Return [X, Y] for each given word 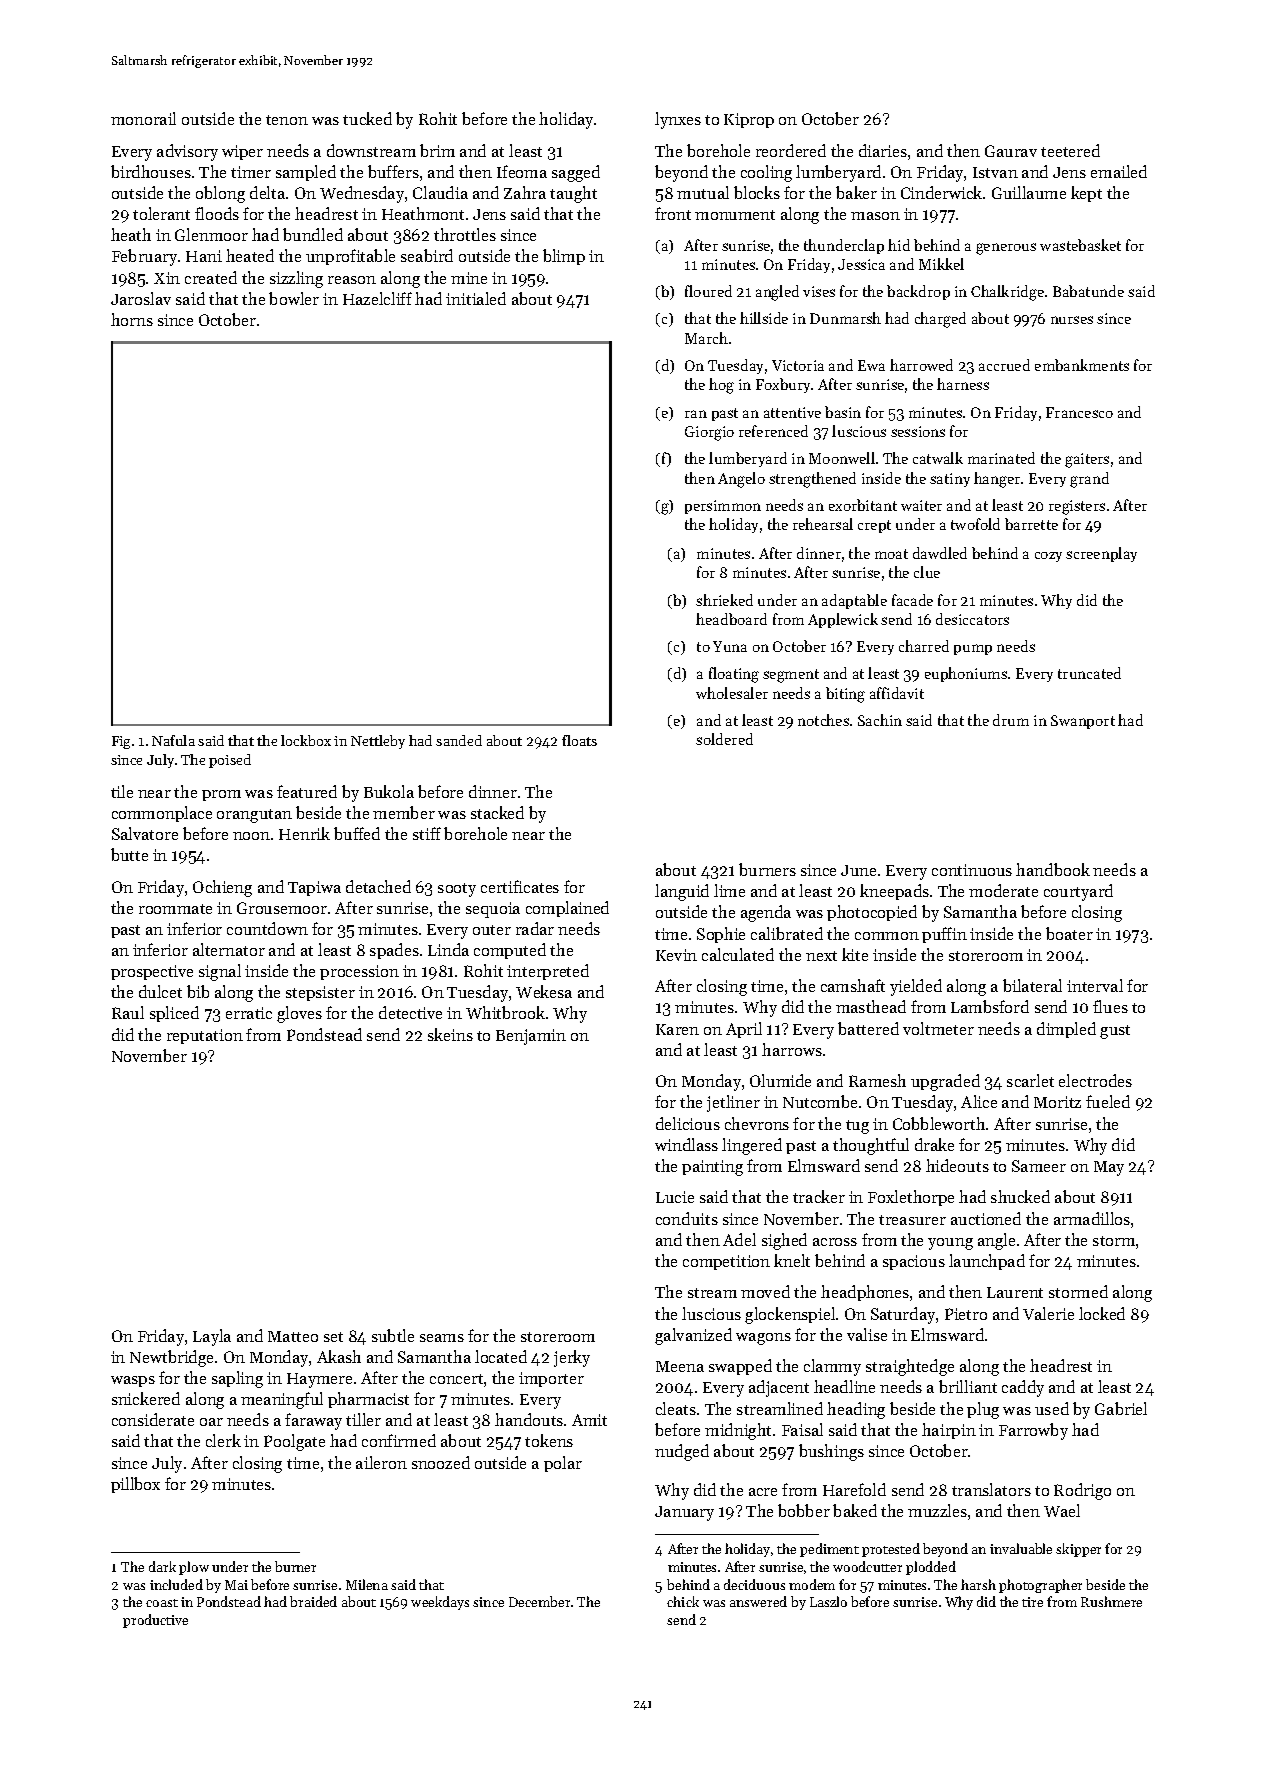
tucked [367, 118]
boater [1069, 933]
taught [573, 194]
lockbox [306, 740]
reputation [205, 1036]
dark [162, 1566]
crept [874, 526]
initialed [476, 298]
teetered [1070, 150]
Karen [677, 1029]
